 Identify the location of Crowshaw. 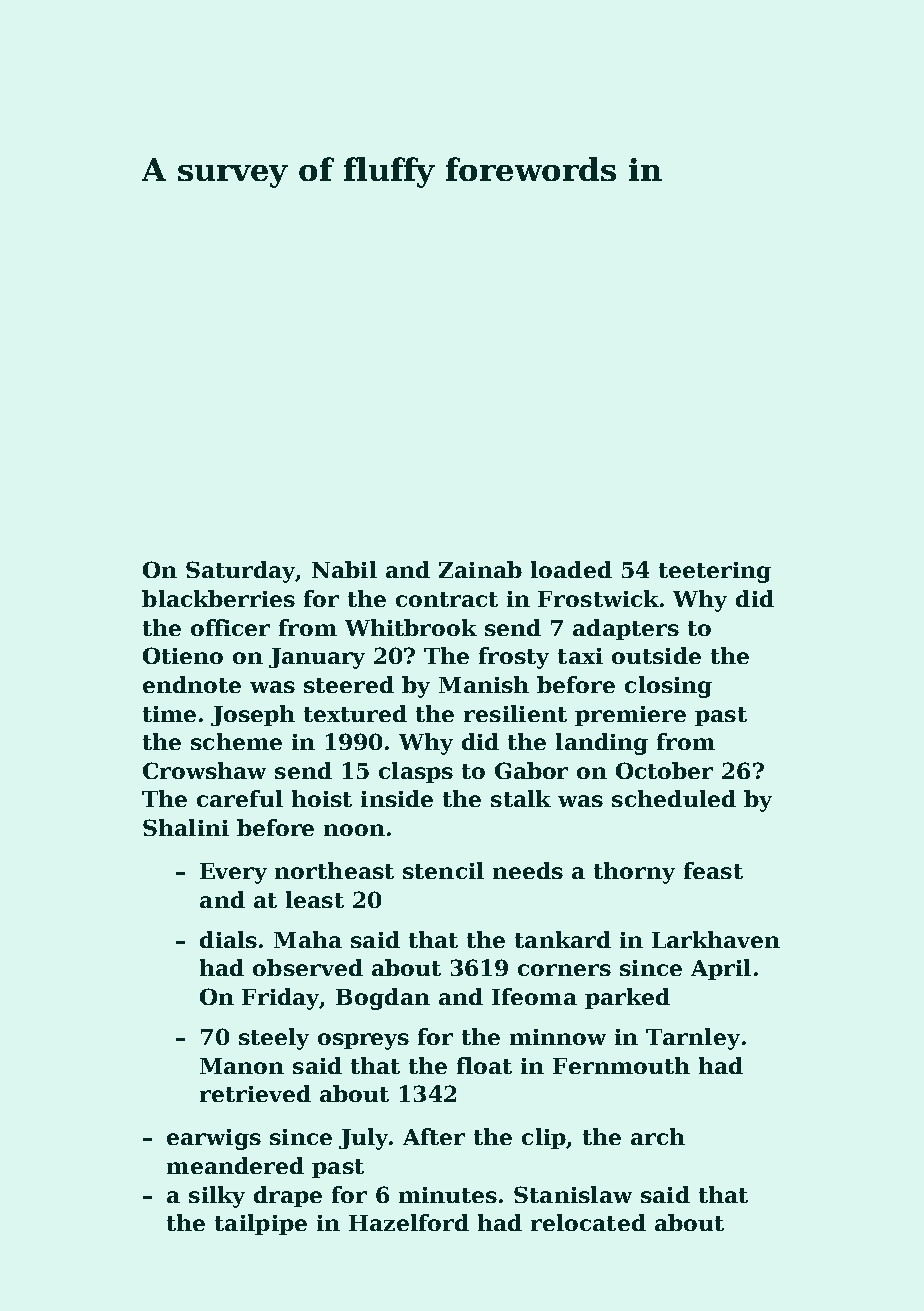
(204, 770).
